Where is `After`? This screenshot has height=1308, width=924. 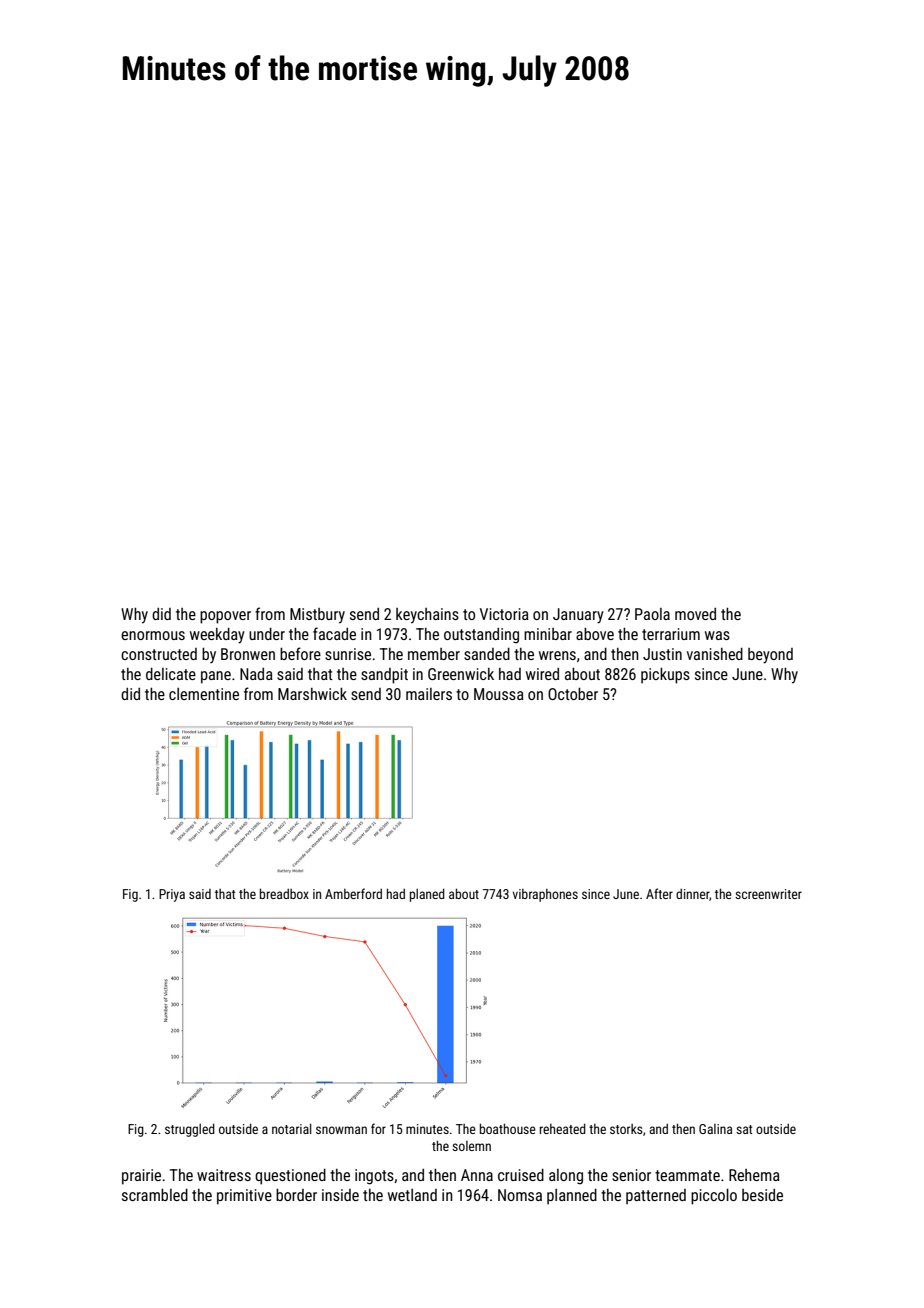 After is located at coordinates (659, 893).
